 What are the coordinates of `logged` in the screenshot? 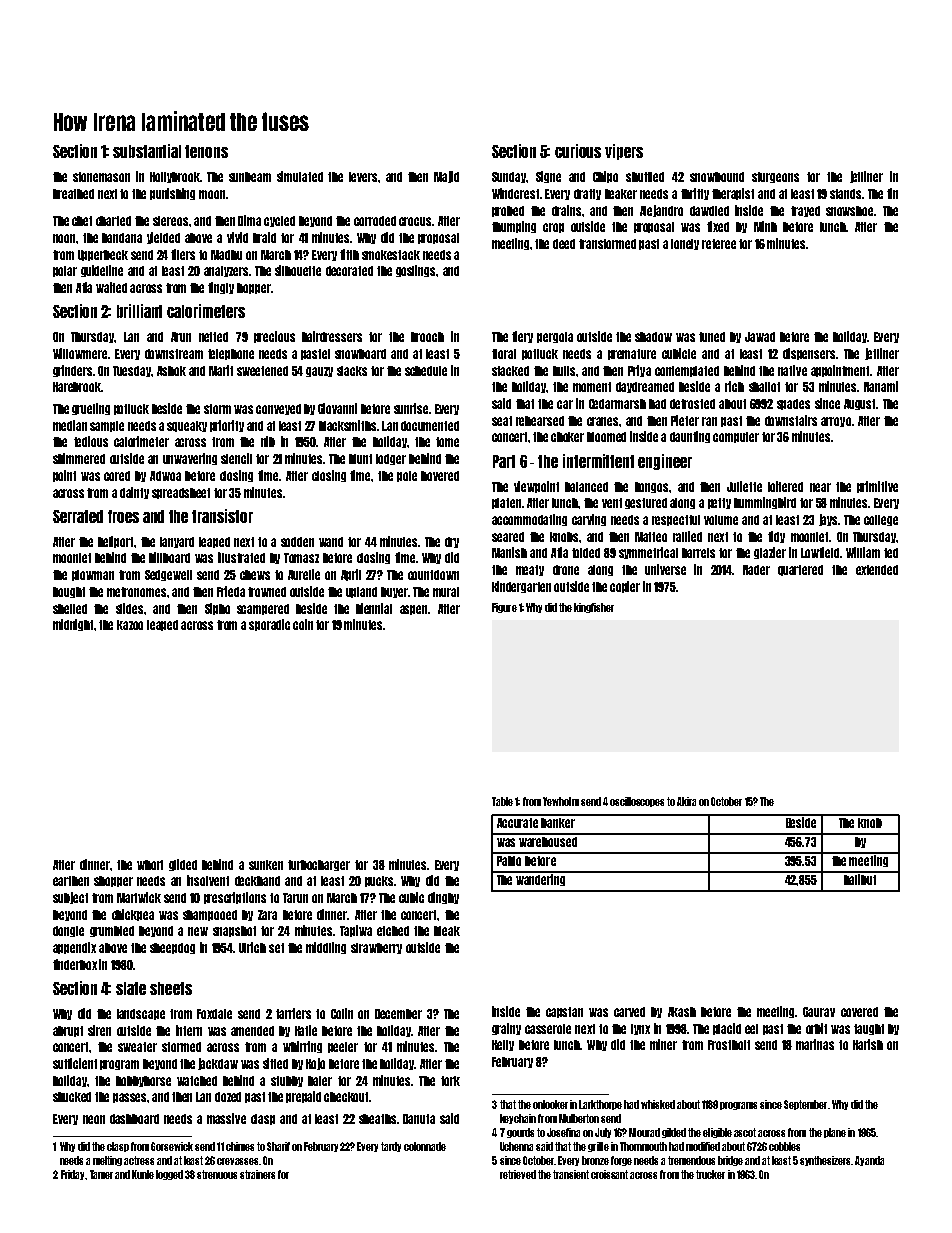 It's located at (169, 1175).
